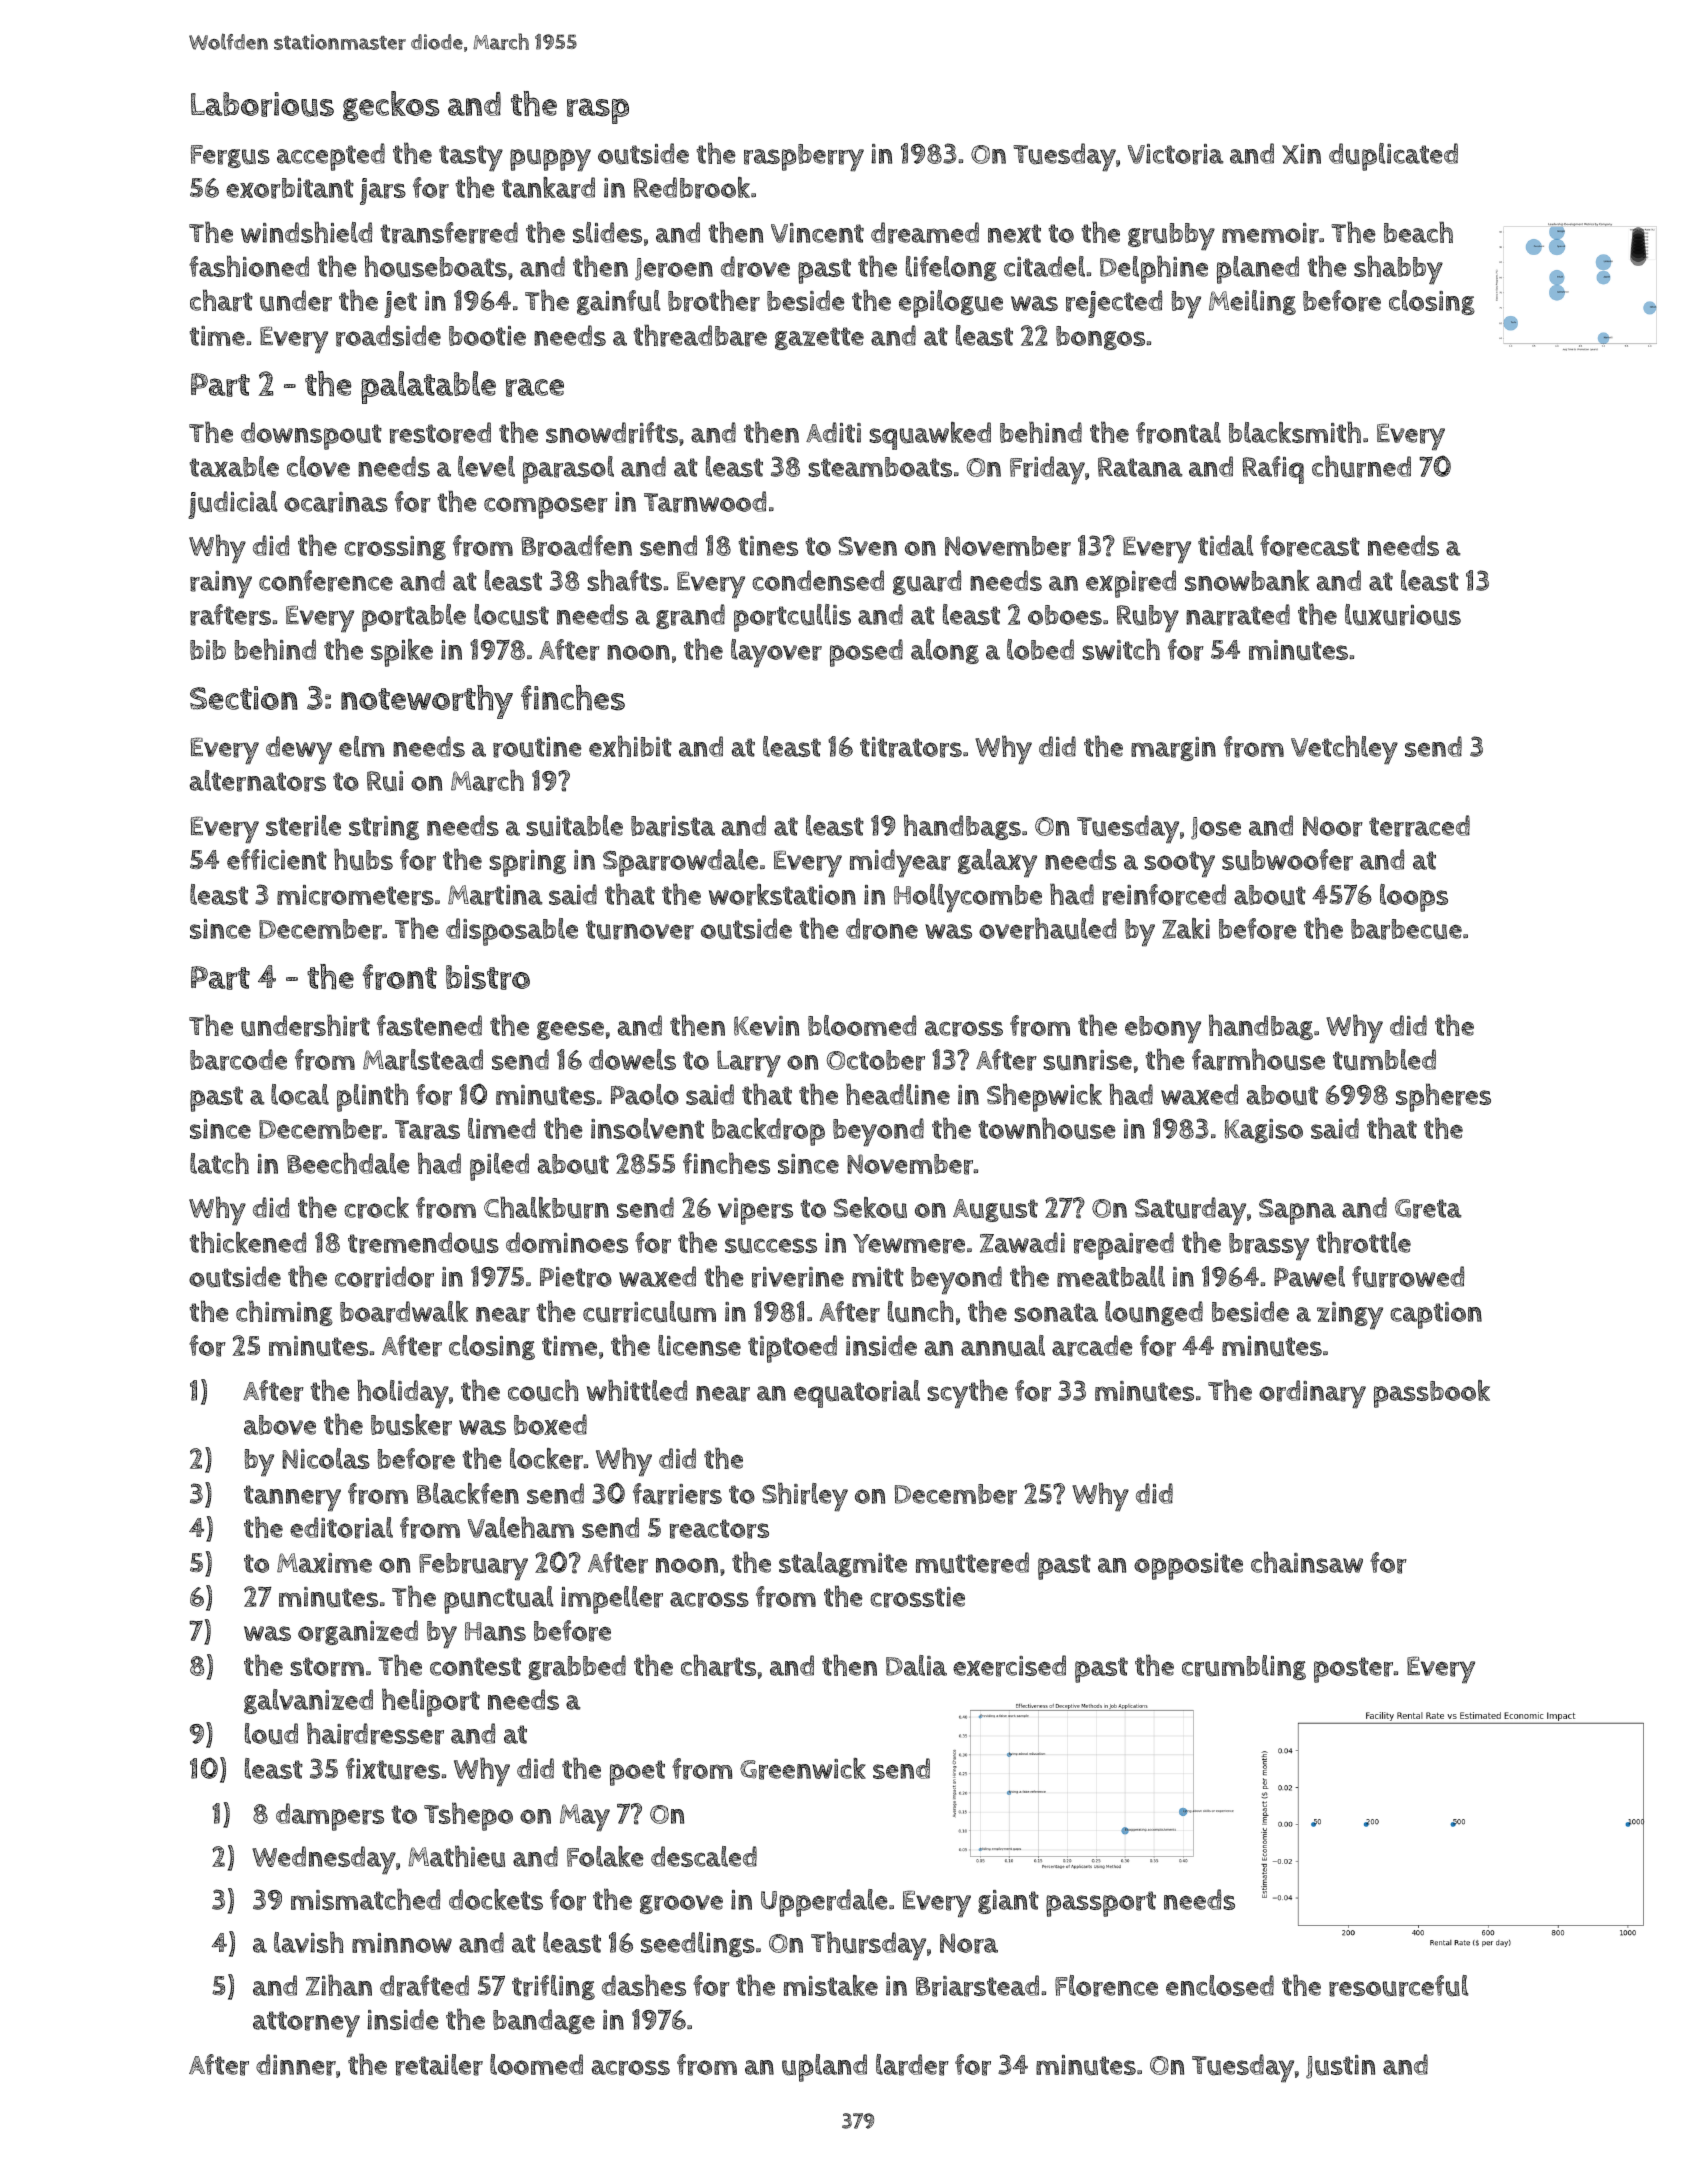 This screenshot has width=1683, height=2178. I want to click on Aditi, so click(833, 432).
